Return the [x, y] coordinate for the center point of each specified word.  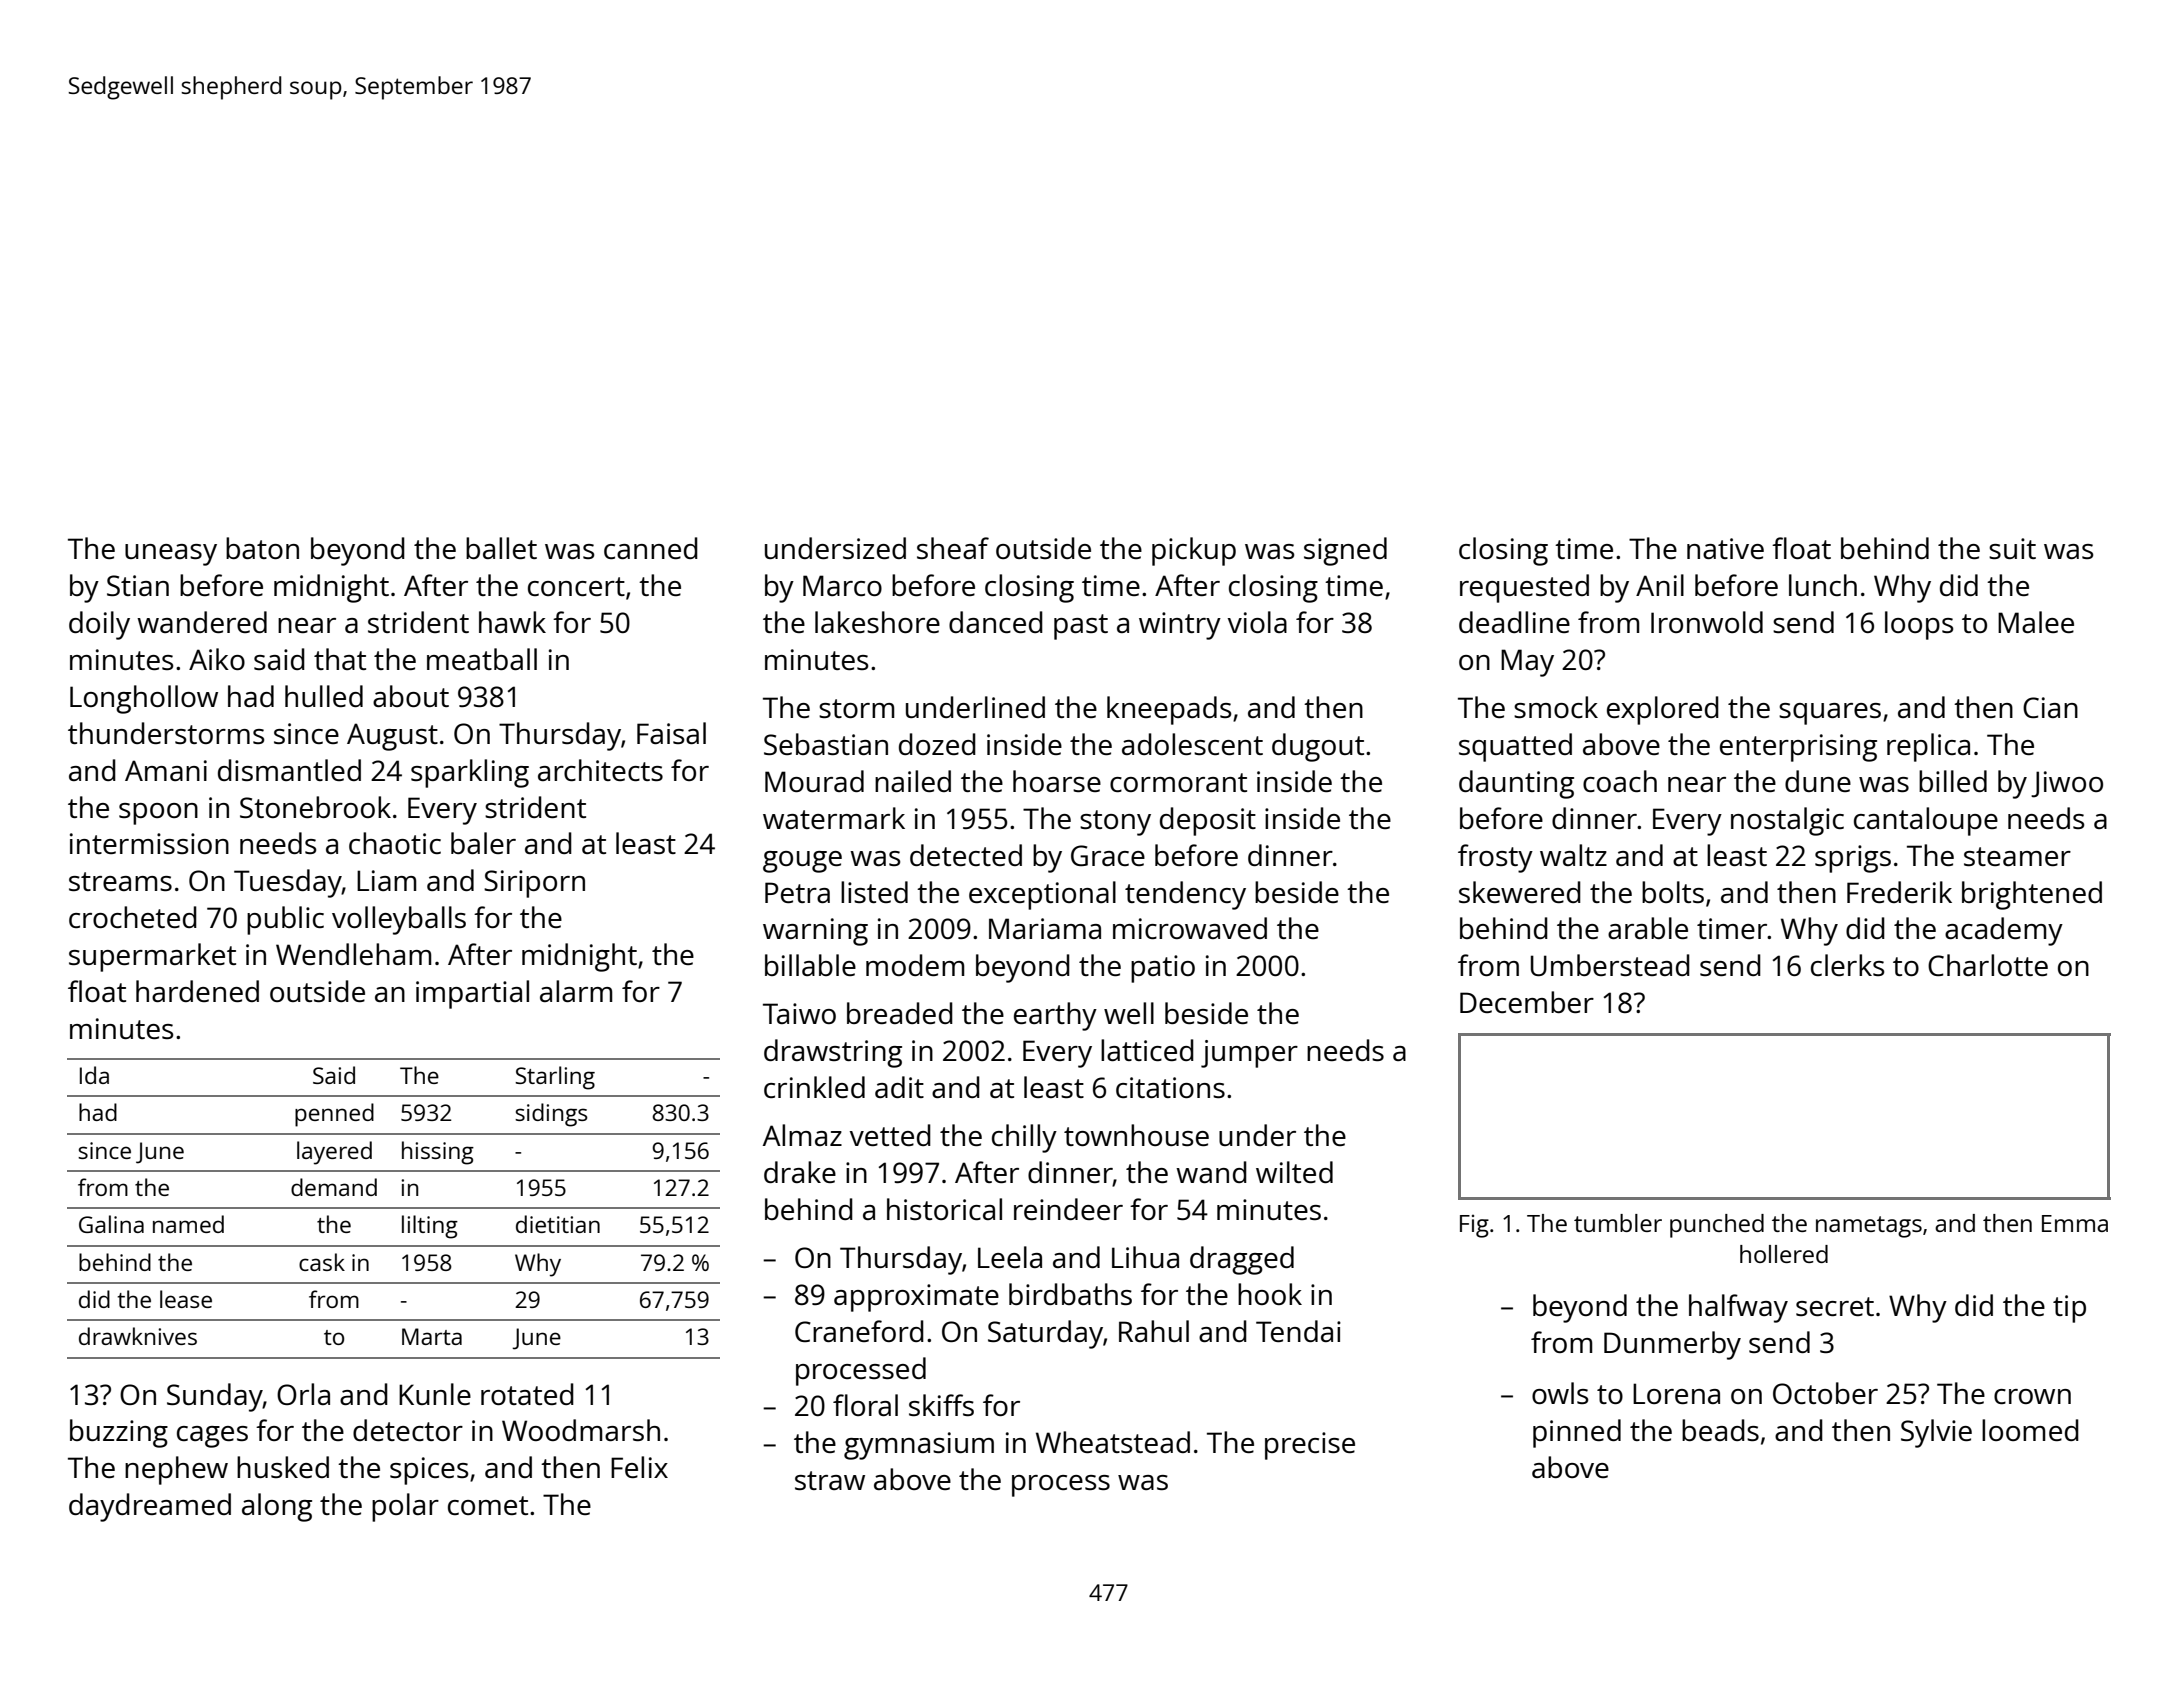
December [1527, 1002]
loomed [2030, 1430]
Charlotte [1988, 965]
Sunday [215, 1397]
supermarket [152, 957]
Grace [1108, 855]
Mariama [1045, 928]
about [411, 696]
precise [1310, 1446]
